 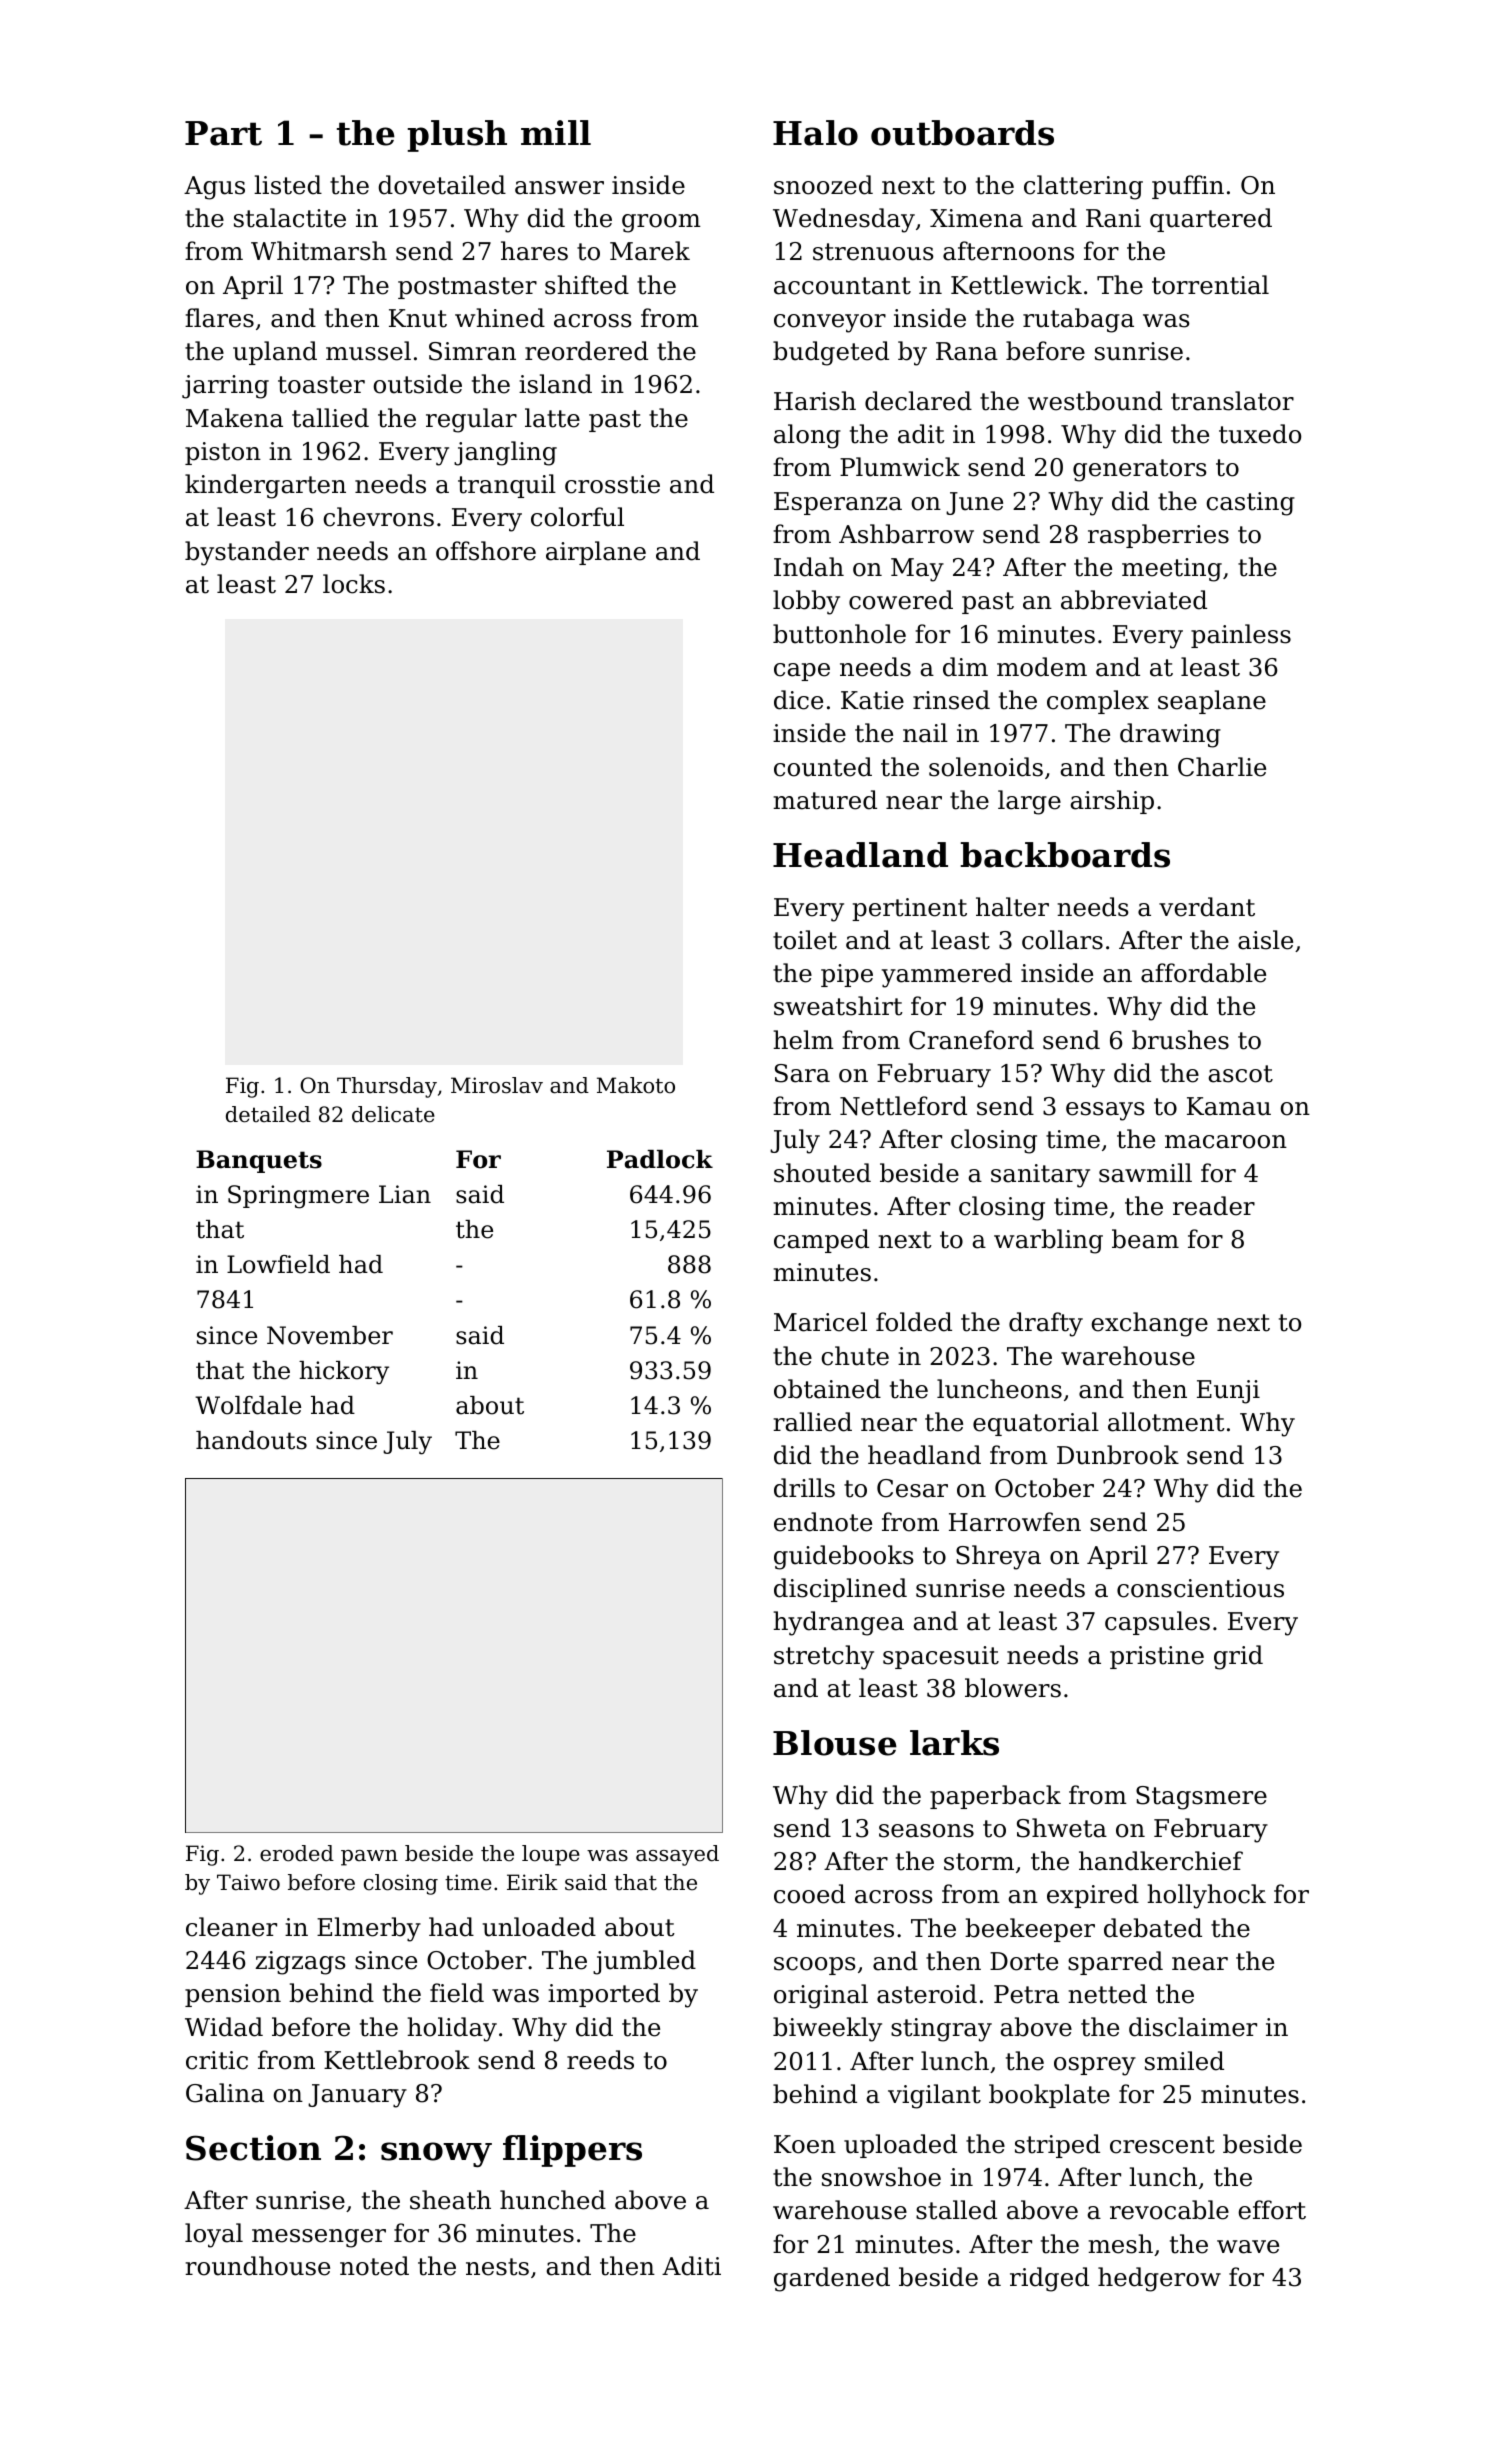 I want to click on Halo, so click(x=815, y=133).
